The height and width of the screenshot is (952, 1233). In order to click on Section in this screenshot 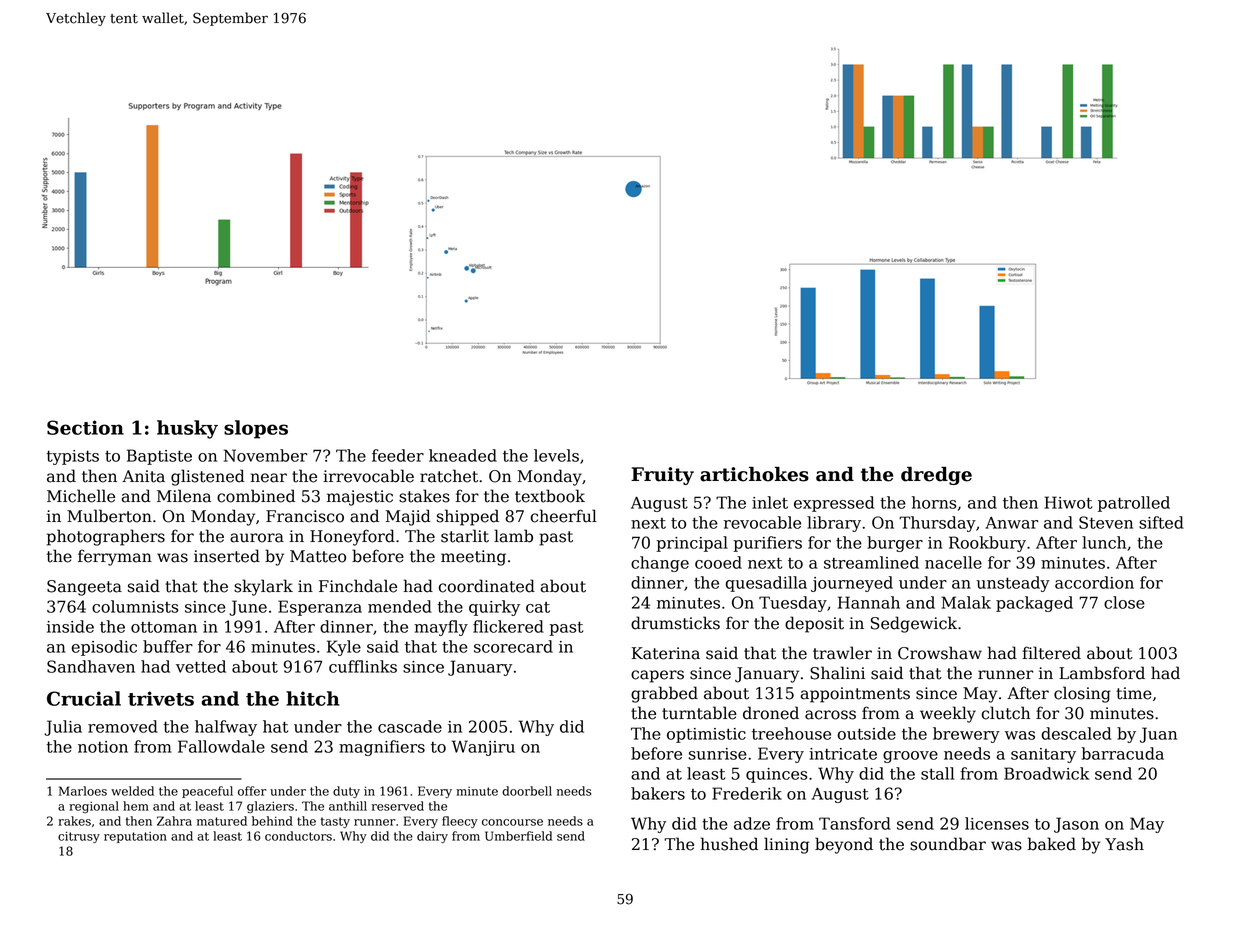, I will do `click(85, 427)`.
